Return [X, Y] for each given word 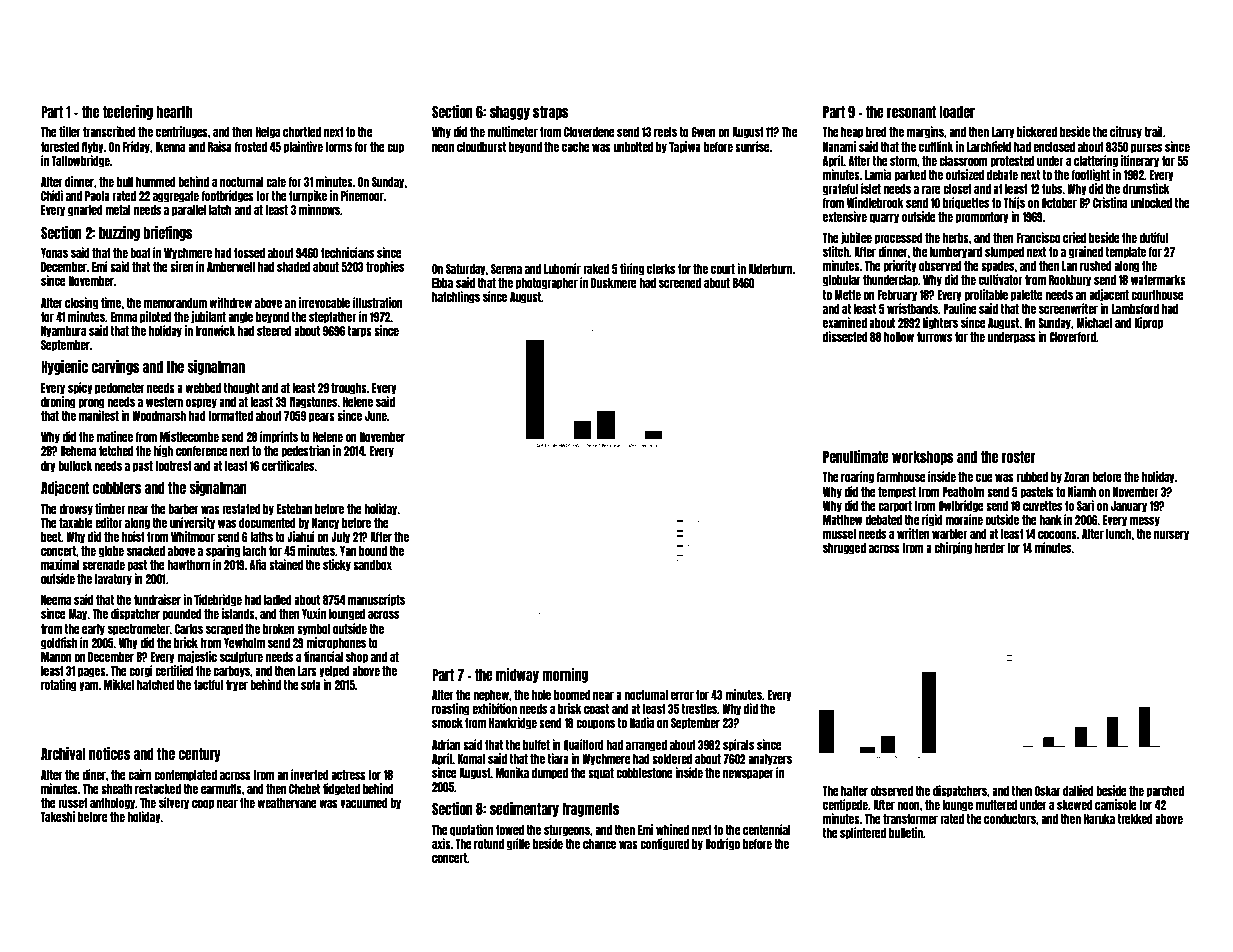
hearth [174, 112]
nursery [1171, 535]
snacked [146, 551]
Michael [1094, 322]
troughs [349, 389]
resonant [911, 112]
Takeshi [58, 816]
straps [551, 113]
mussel [839, 534]
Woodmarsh [159, 416]
